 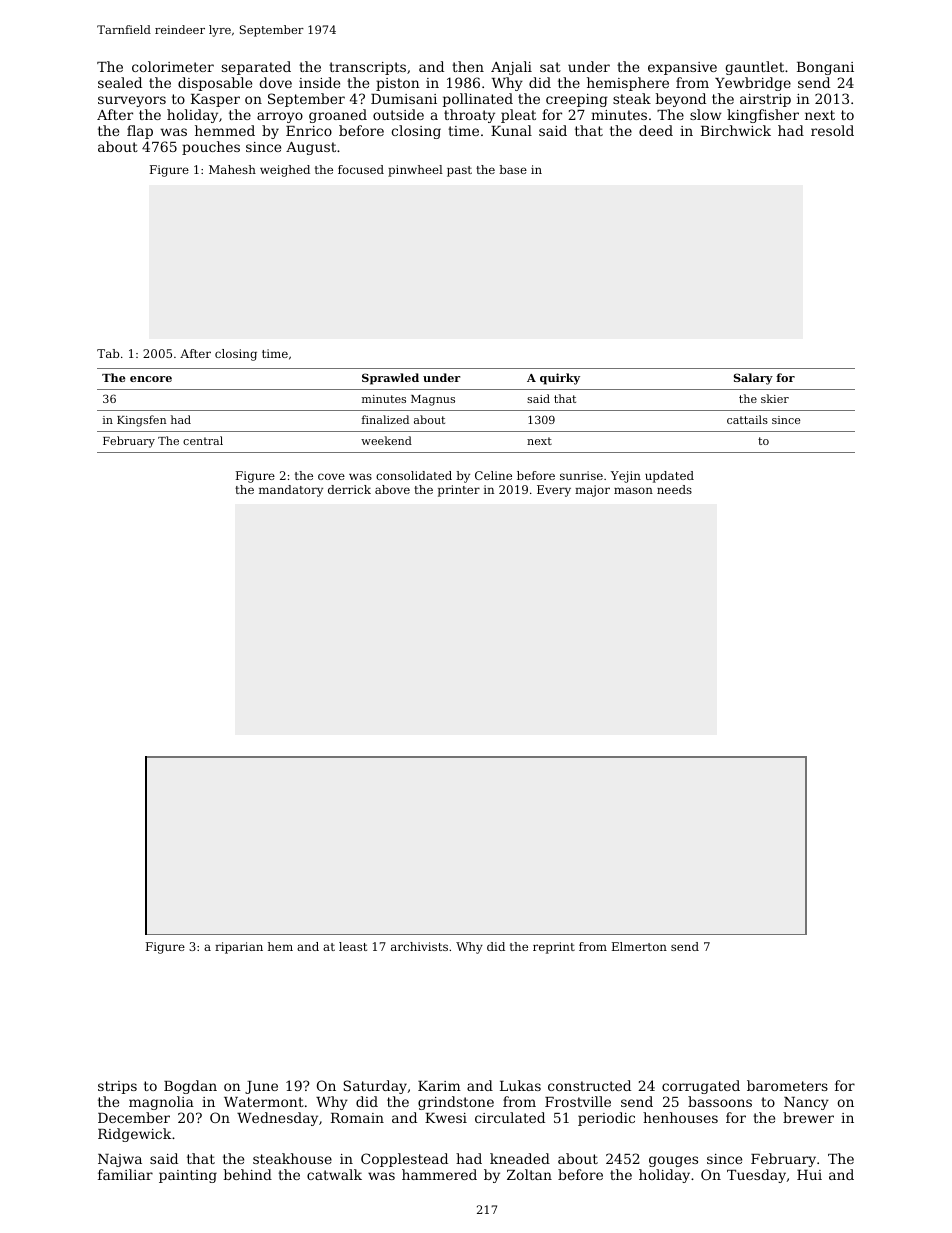 I want to click on cattails, so click(x=747, y=419).
